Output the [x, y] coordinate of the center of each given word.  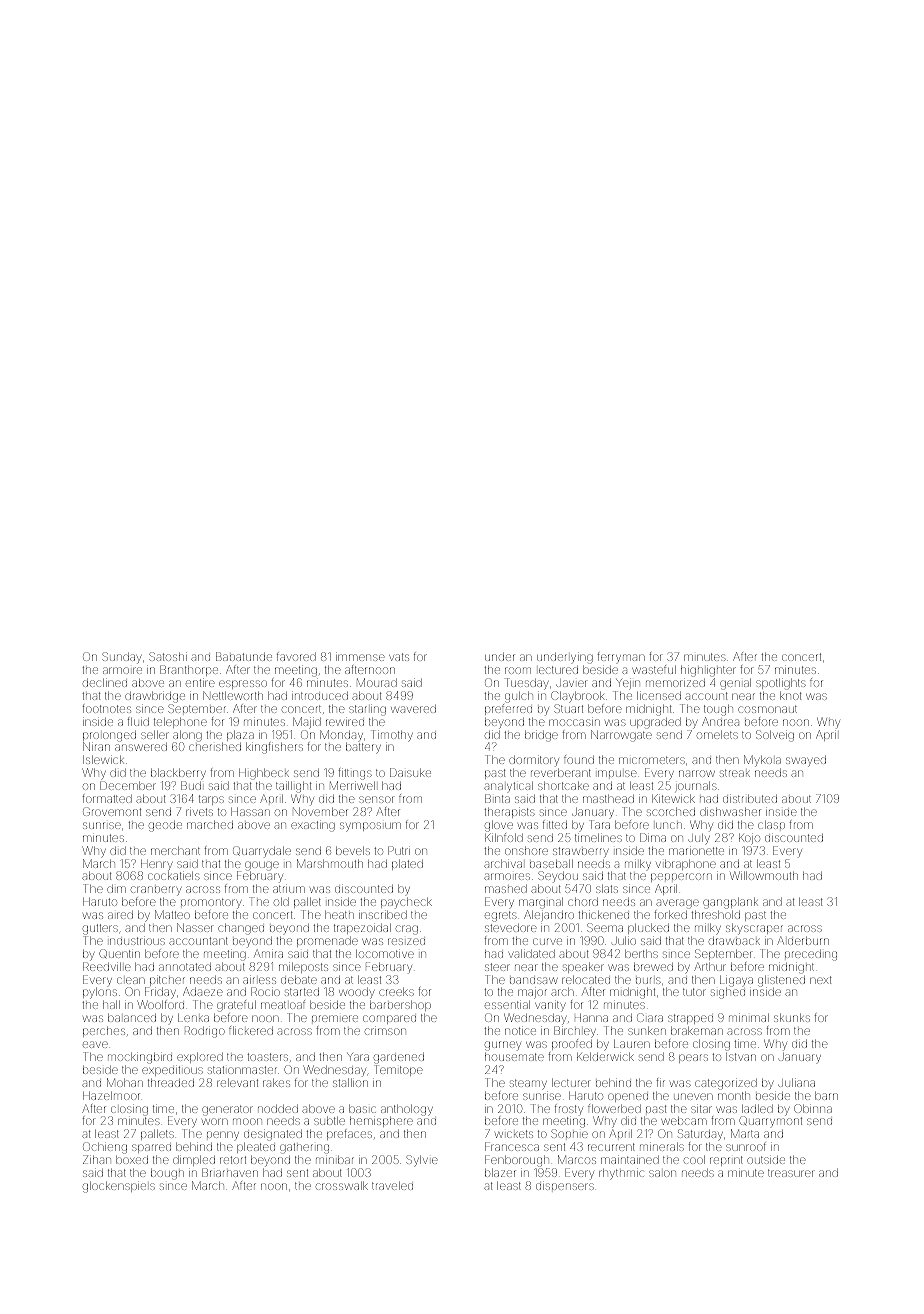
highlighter [708, 671]
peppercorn [681, 877]
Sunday [121, 658]
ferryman [621, 657]
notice [520, 1031]
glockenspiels [119, 1187]
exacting [313, 826]
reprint [726, 1161]
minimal [749, 1018]
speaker [583, 968]
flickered [251, 1030]
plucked [648, 929]
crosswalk [342, 1186]
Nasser [195, 927]
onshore [526, 851]
